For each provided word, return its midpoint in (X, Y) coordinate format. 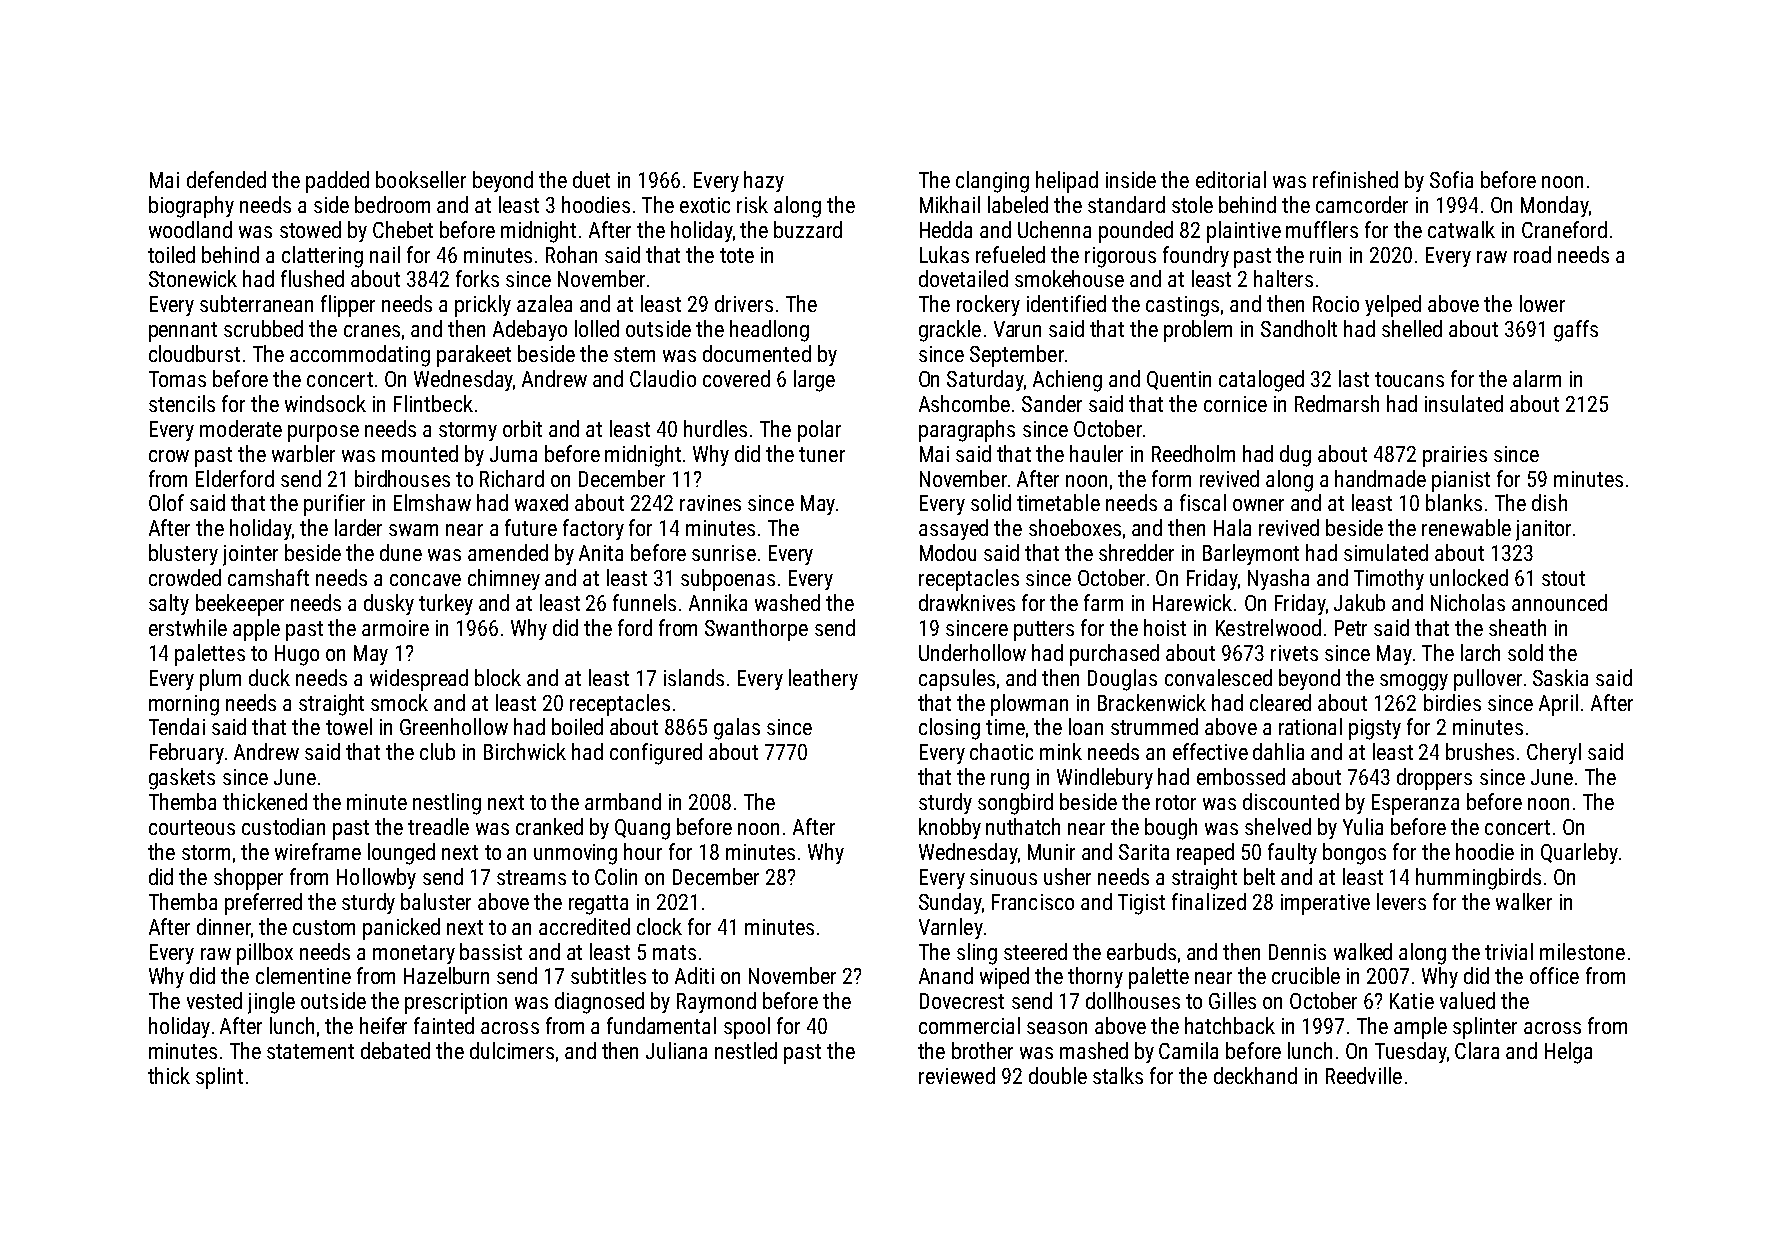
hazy (764, 181)
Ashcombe (964, 403)
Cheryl (1554, 753)
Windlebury (1105, 778)
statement (310, 1051)
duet (591, 179)
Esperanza (1415, 804)
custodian (283, 826)
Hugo (297, 655)
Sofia (1451, 179)
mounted (420, 453)
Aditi (694, 975)
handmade (1380, 478)
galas (737, 729)
